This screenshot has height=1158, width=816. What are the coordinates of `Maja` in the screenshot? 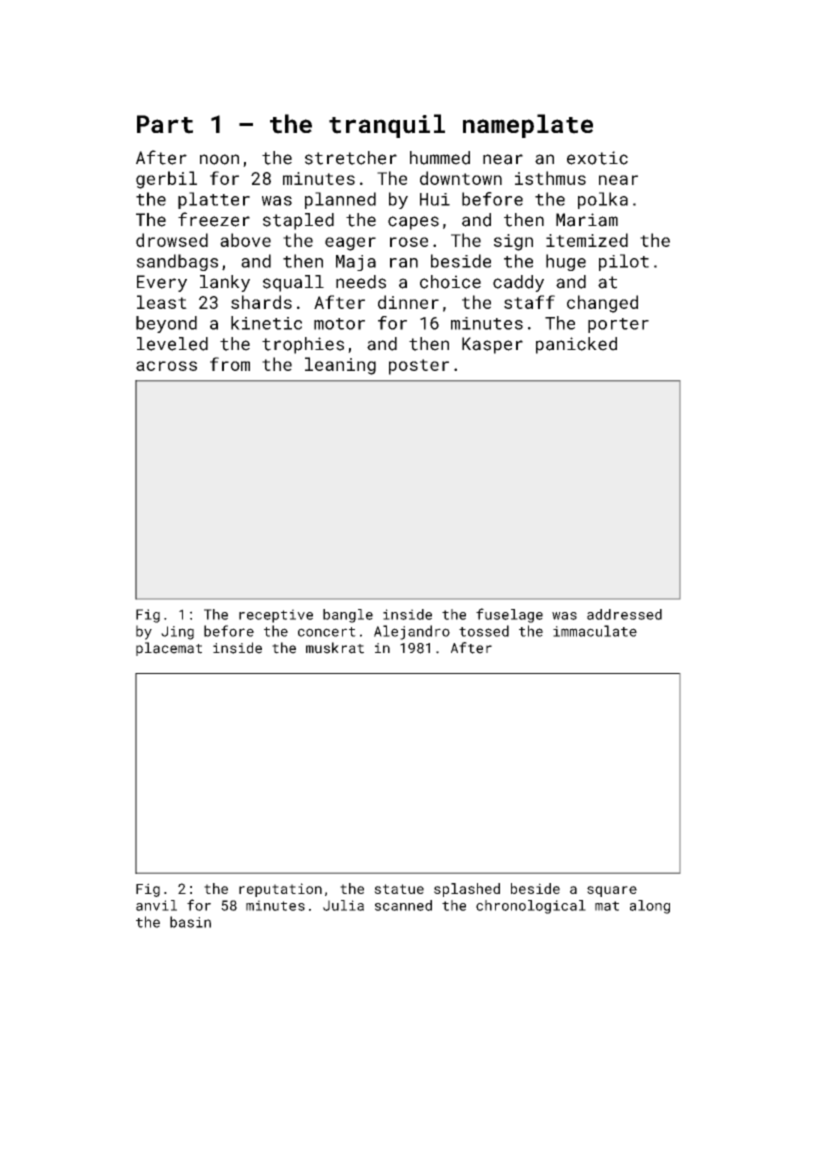 It's located at (356, 263).
